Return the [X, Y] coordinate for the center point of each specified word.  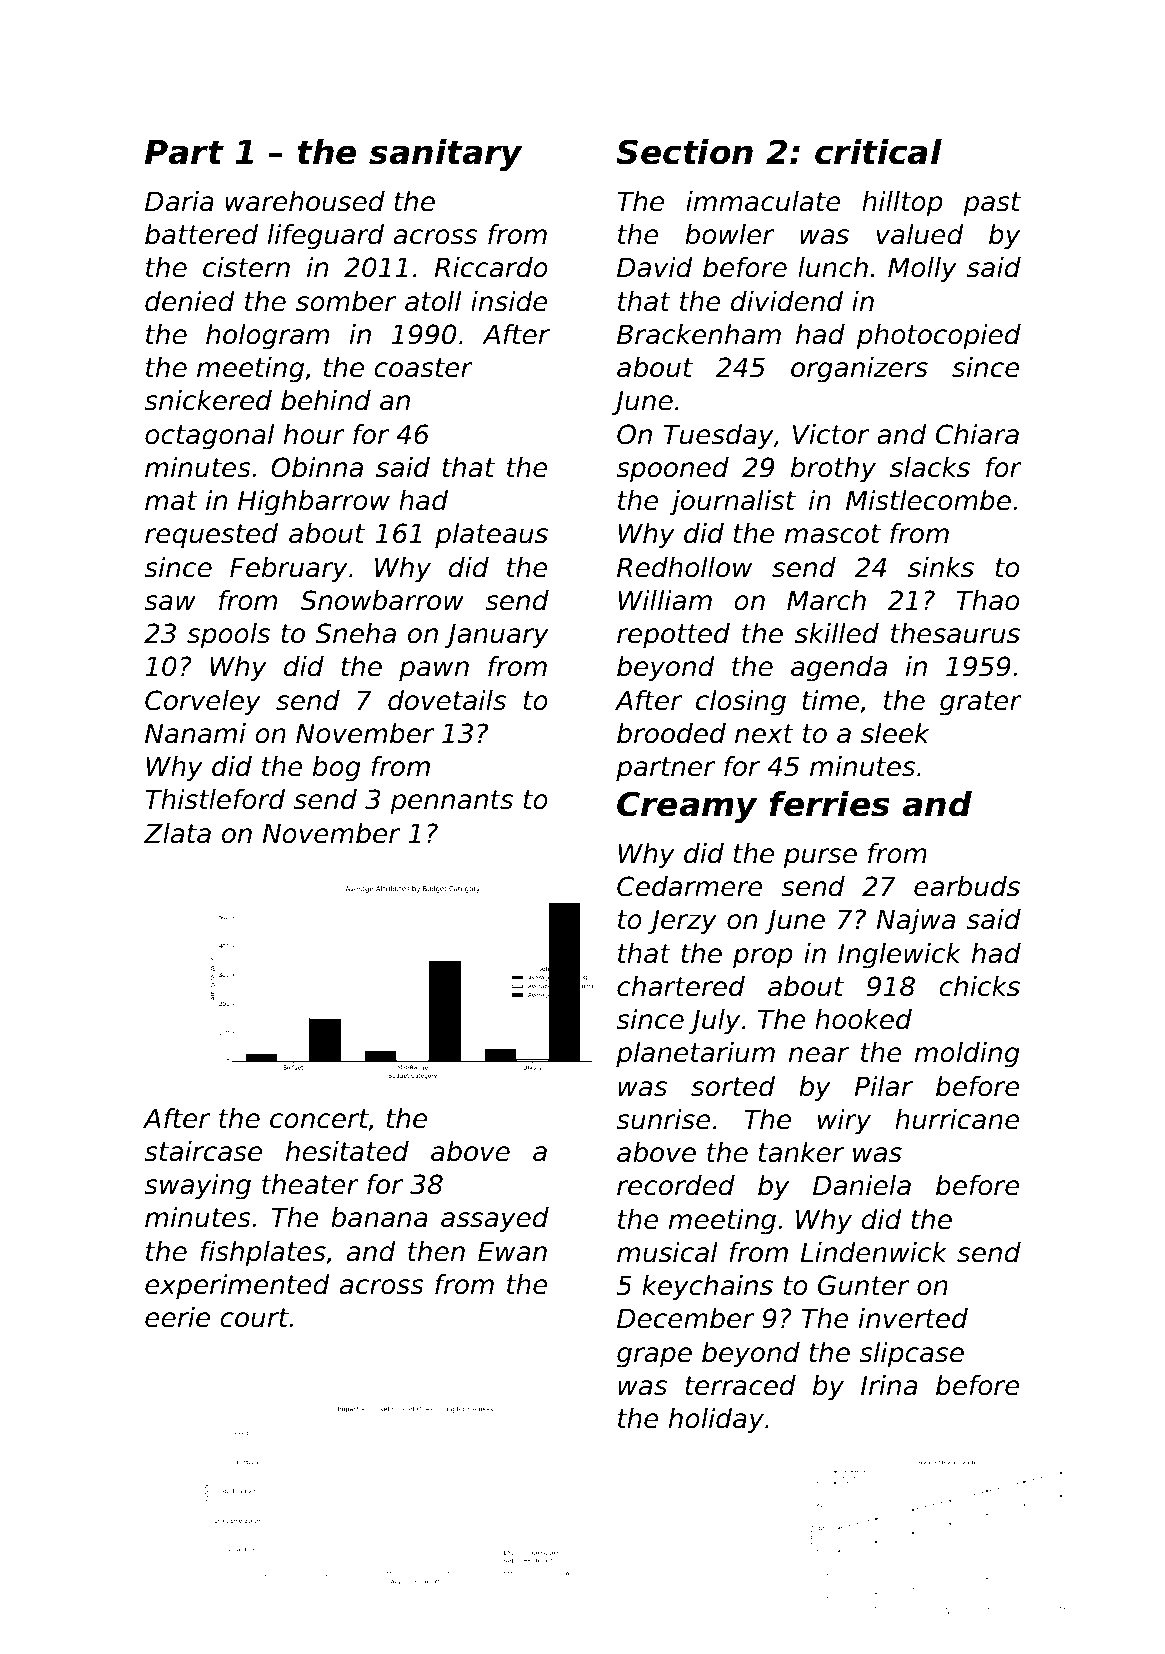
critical [878, 152]
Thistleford [215, 799]
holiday [716, 1421]
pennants [451, 802]
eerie [177, 1317]
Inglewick [899, 956]
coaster [423, 368]
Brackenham [699, 334]
